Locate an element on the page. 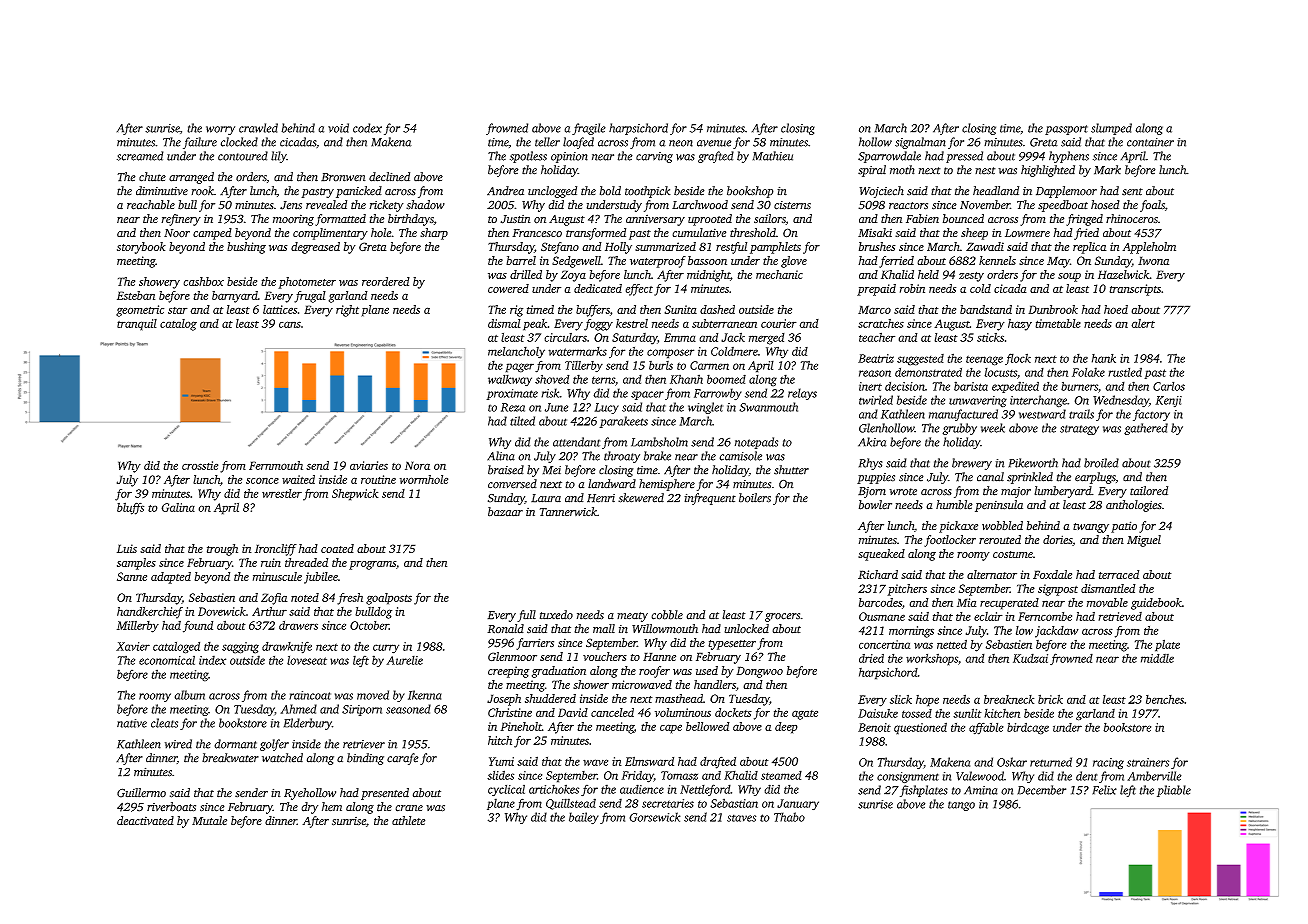 This document has height=924, width=1308. crosstie is located at coordinates (200, 465).
